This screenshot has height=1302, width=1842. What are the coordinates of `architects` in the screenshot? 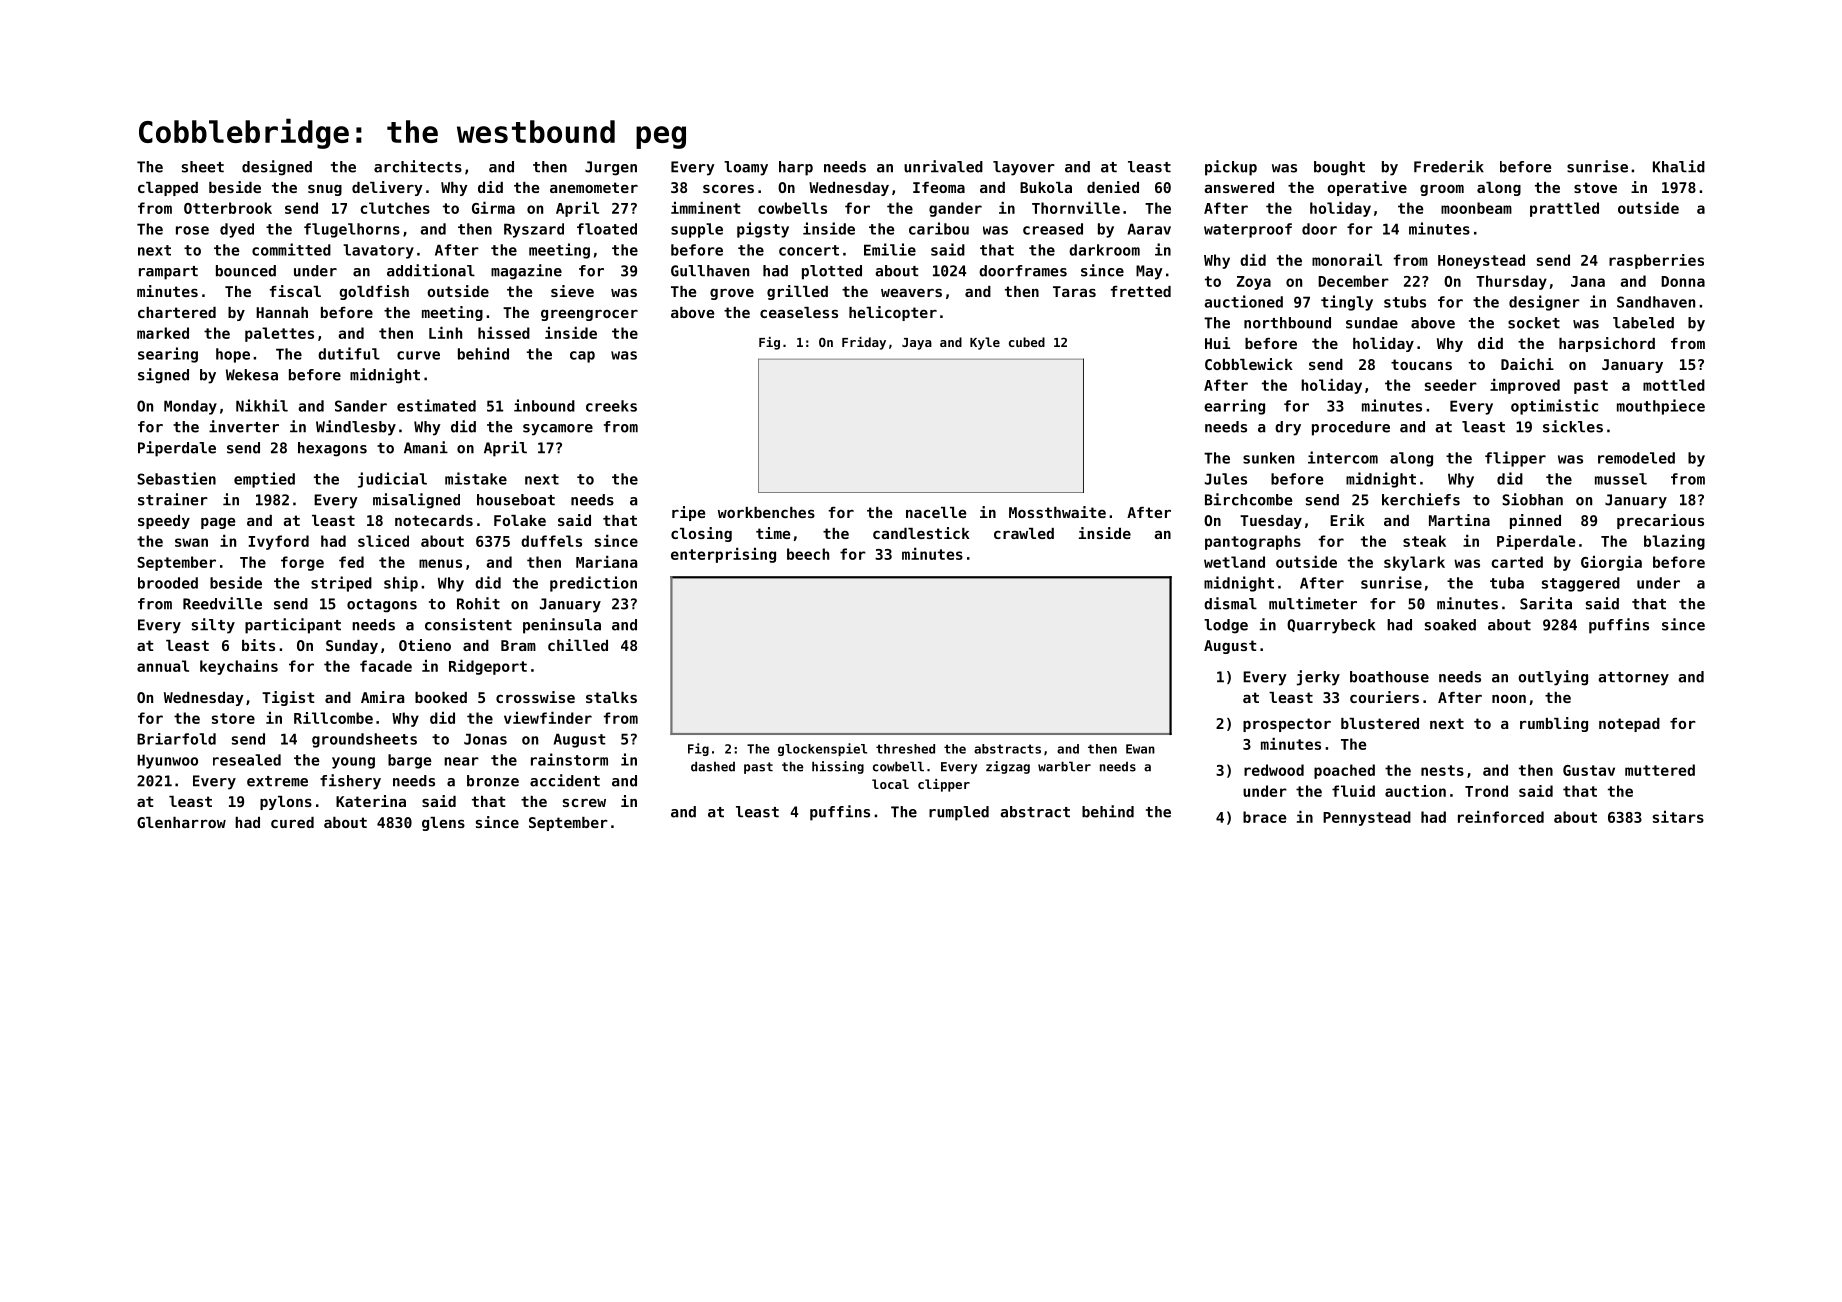 It's located at (418, 166).
